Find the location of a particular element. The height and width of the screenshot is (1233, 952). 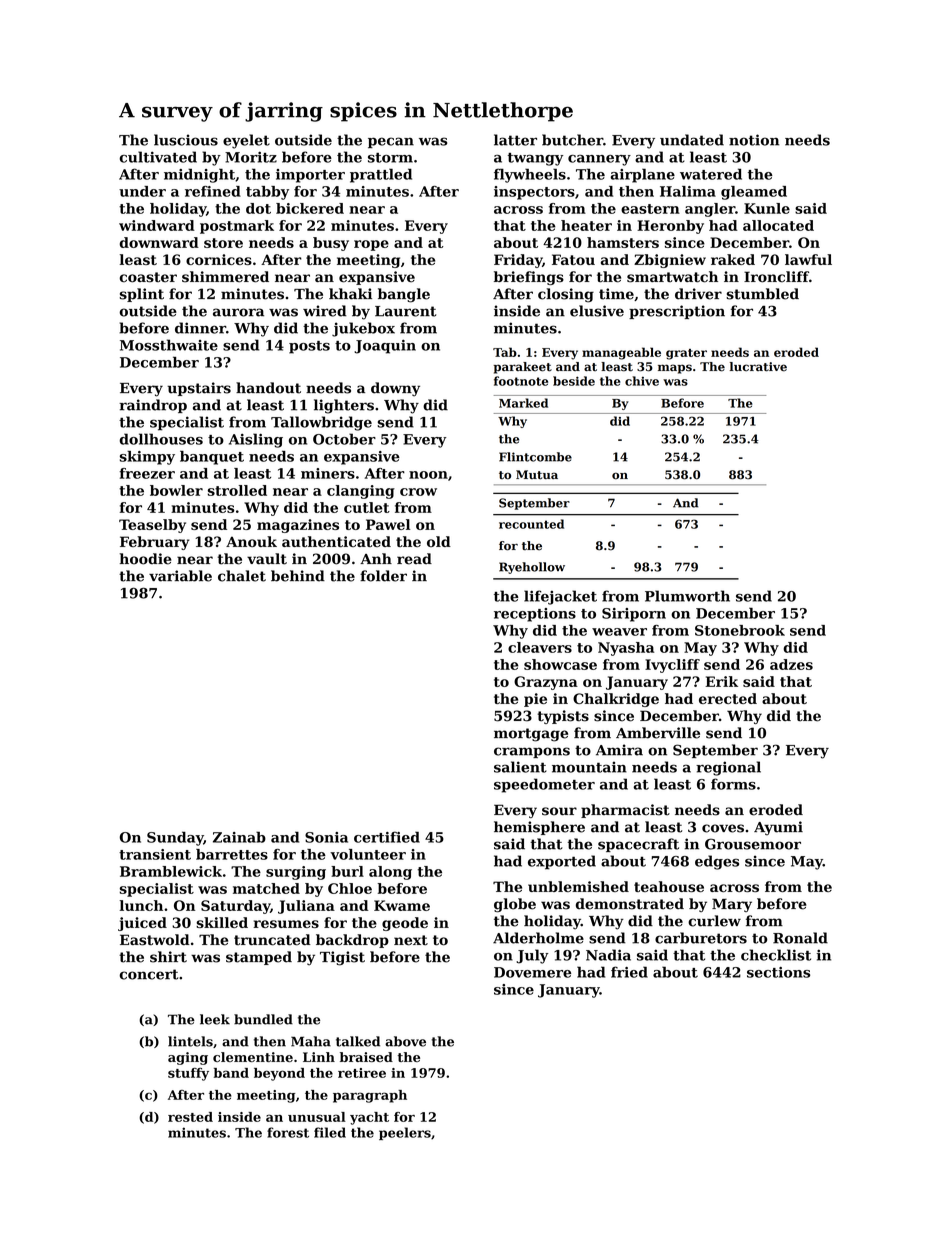

July is located at coordinates (532, 956).
